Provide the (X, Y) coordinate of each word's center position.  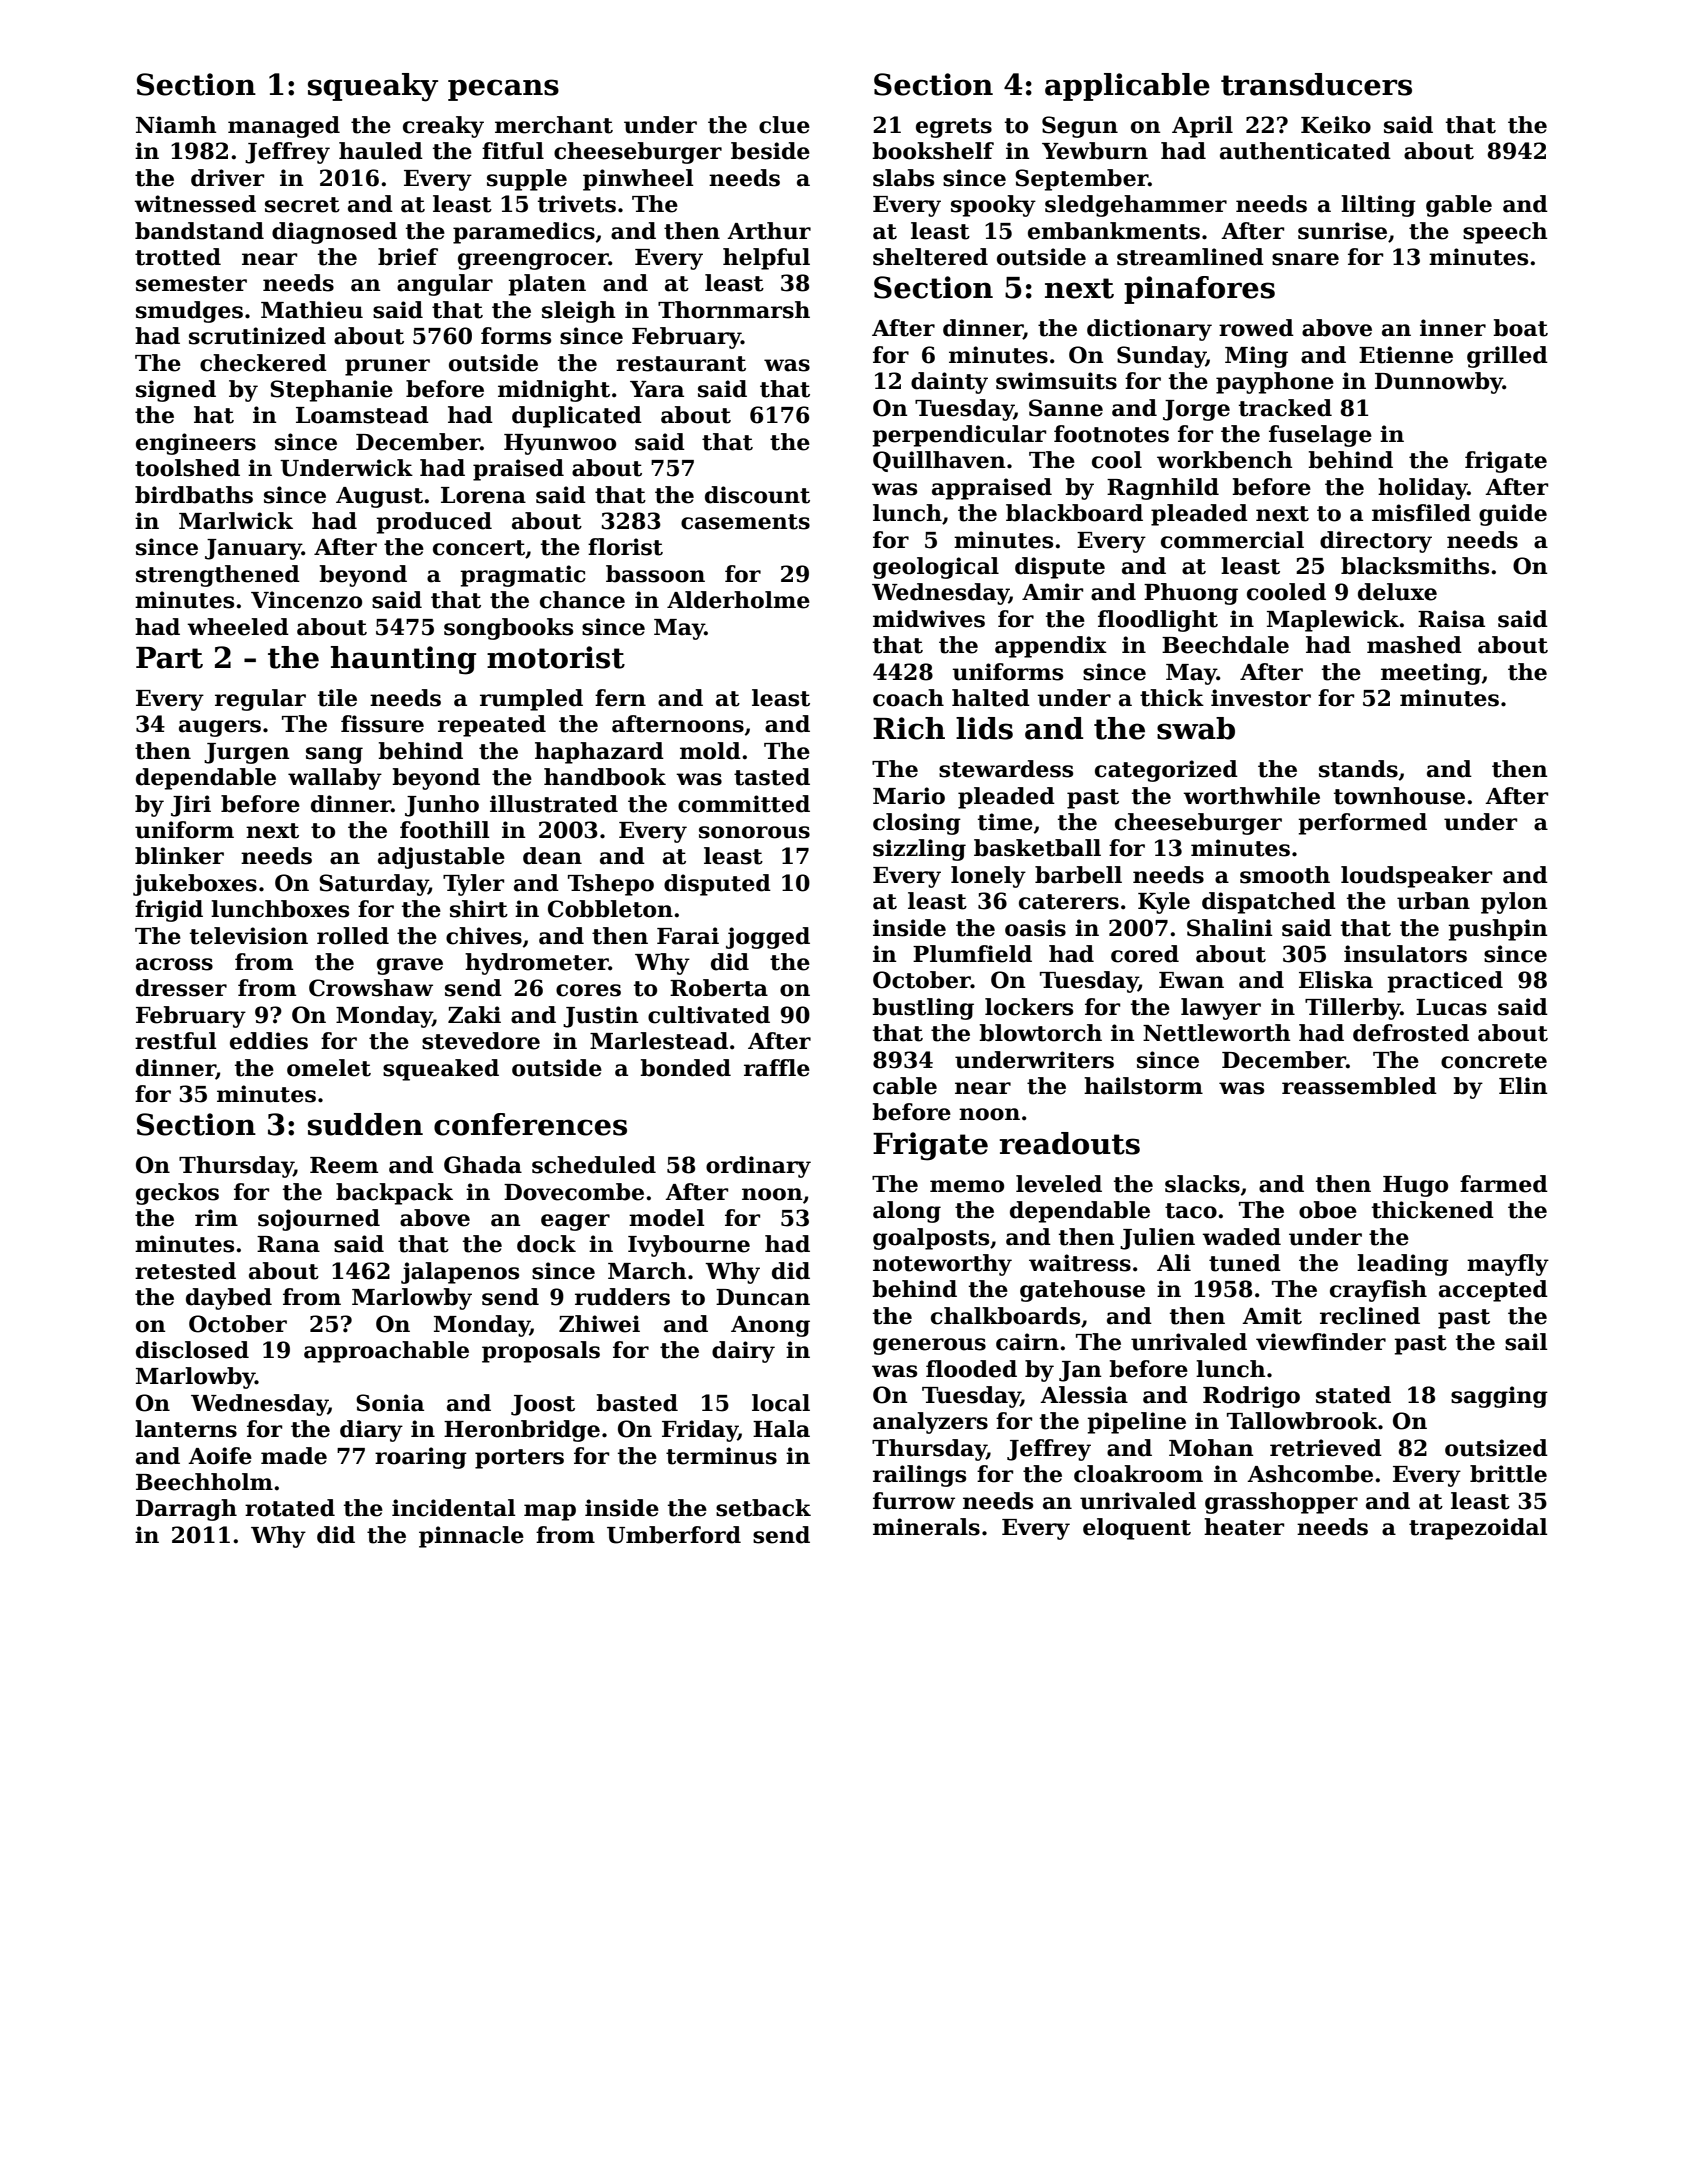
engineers (196, 444)
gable (1459, 206)
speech (1505, 233)
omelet (329, 1068)
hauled (381, 151)
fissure (382, 724)
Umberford (674, 1535)
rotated (290, 1508)
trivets (577, 204)
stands (1358, 769)
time (1005, 822)
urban (1433, 901)
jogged (768, 938)
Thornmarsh (734, 310)
